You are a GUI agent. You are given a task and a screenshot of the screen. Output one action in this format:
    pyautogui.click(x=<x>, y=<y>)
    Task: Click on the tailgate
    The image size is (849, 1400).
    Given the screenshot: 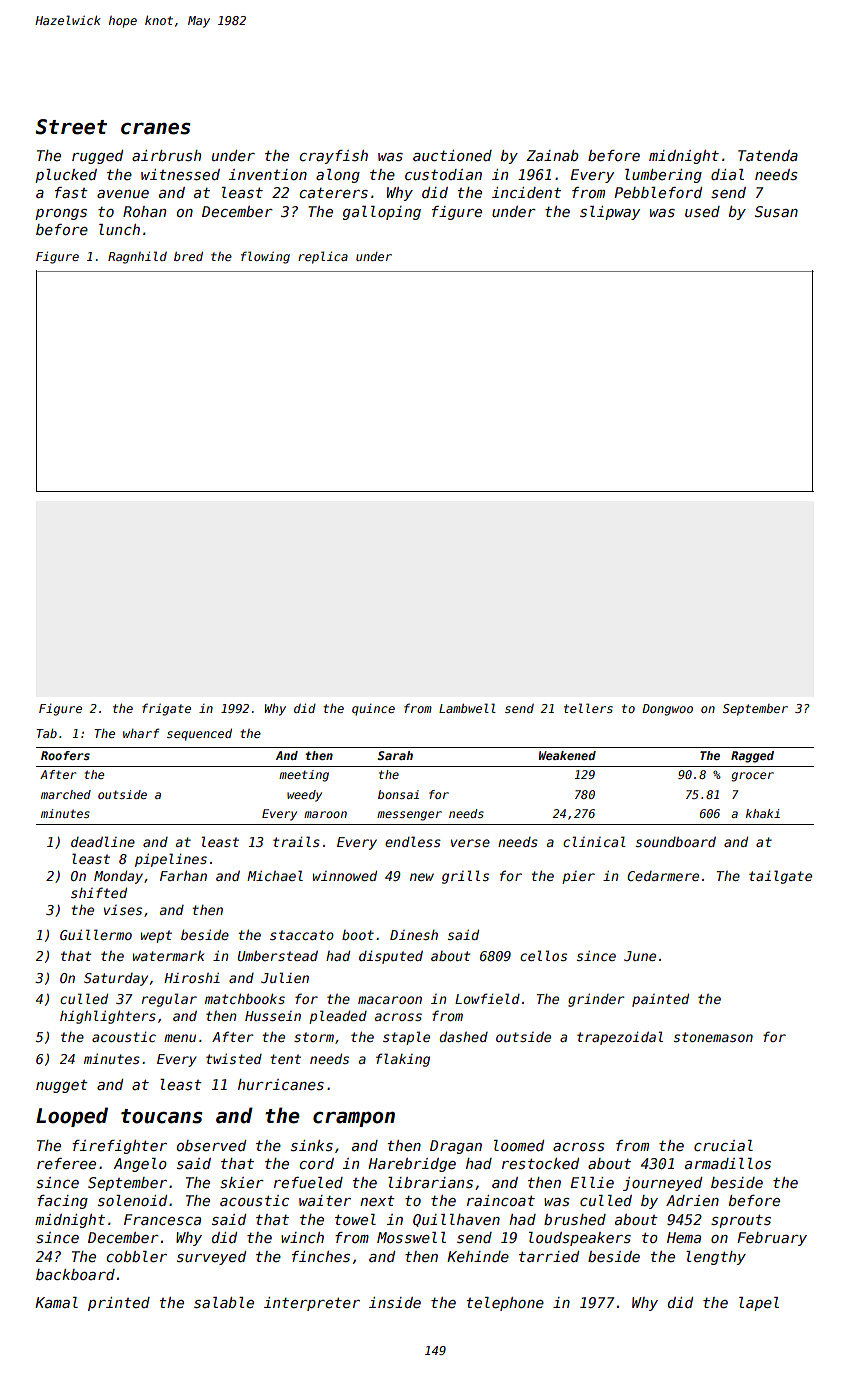 What is the action you would take?
    pyautogui.click(x=780, y=877)
